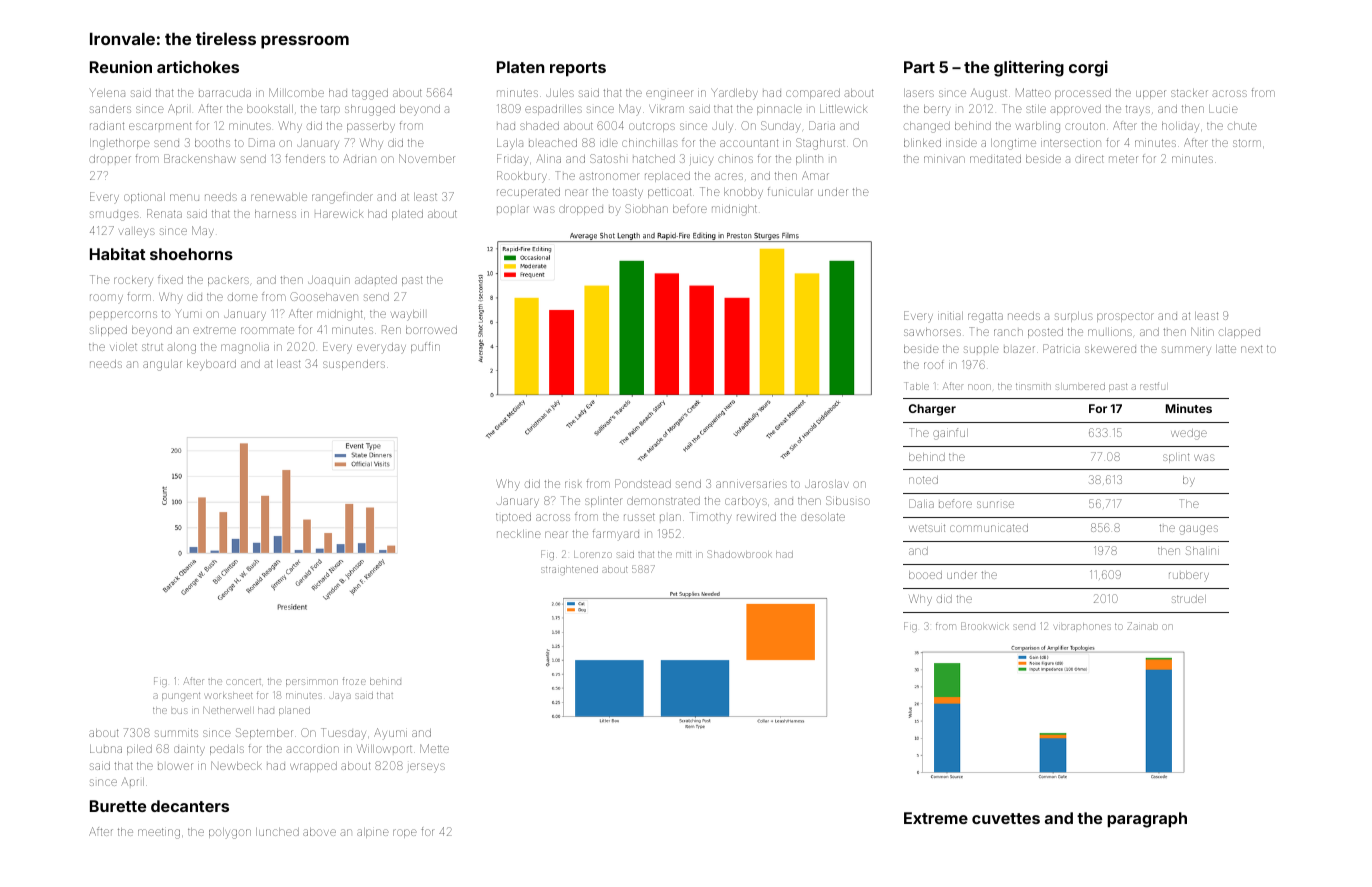 The height and width of the document is (887, 1372). What do you see at coordinates (159, 833) in the document?
I see `meeting` at bounding box center [159, 833].
